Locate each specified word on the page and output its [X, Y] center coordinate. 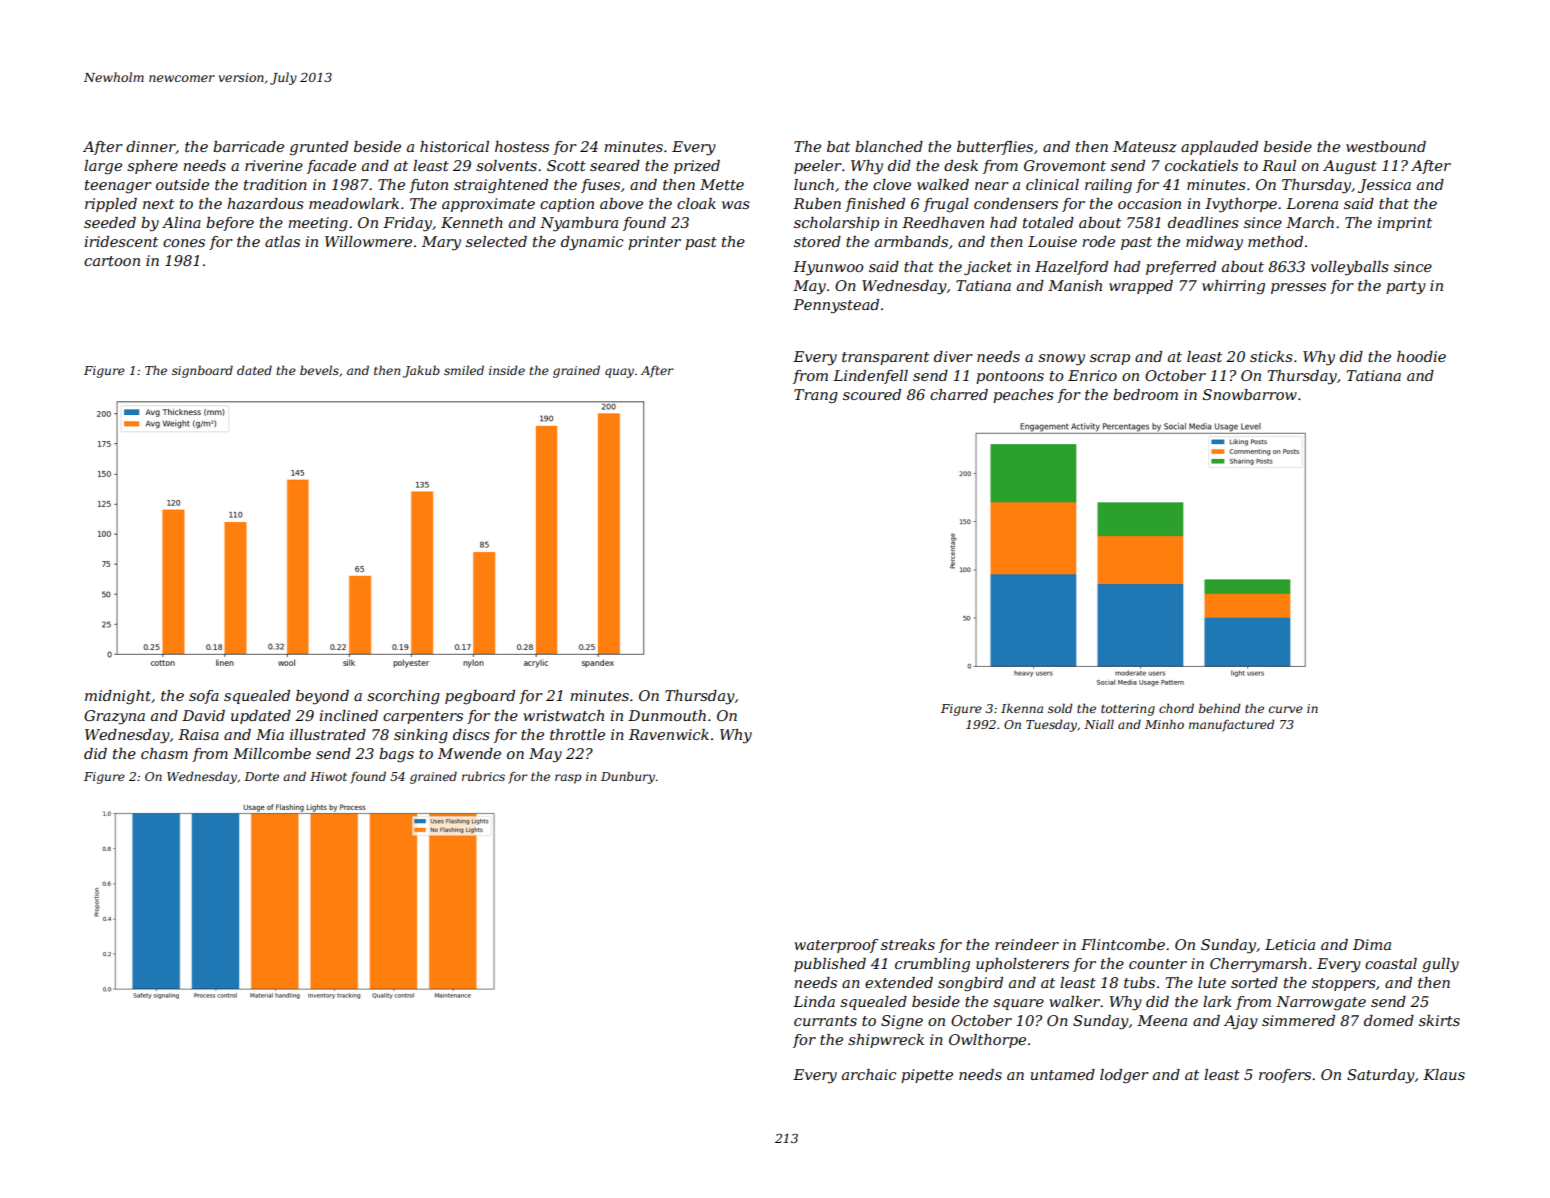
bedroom [1145, 394]
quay [619, 373]
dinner [151, 147]
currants [825, 1021]
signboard [202, 371]
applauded [1219, 148]
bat [838, 146]
